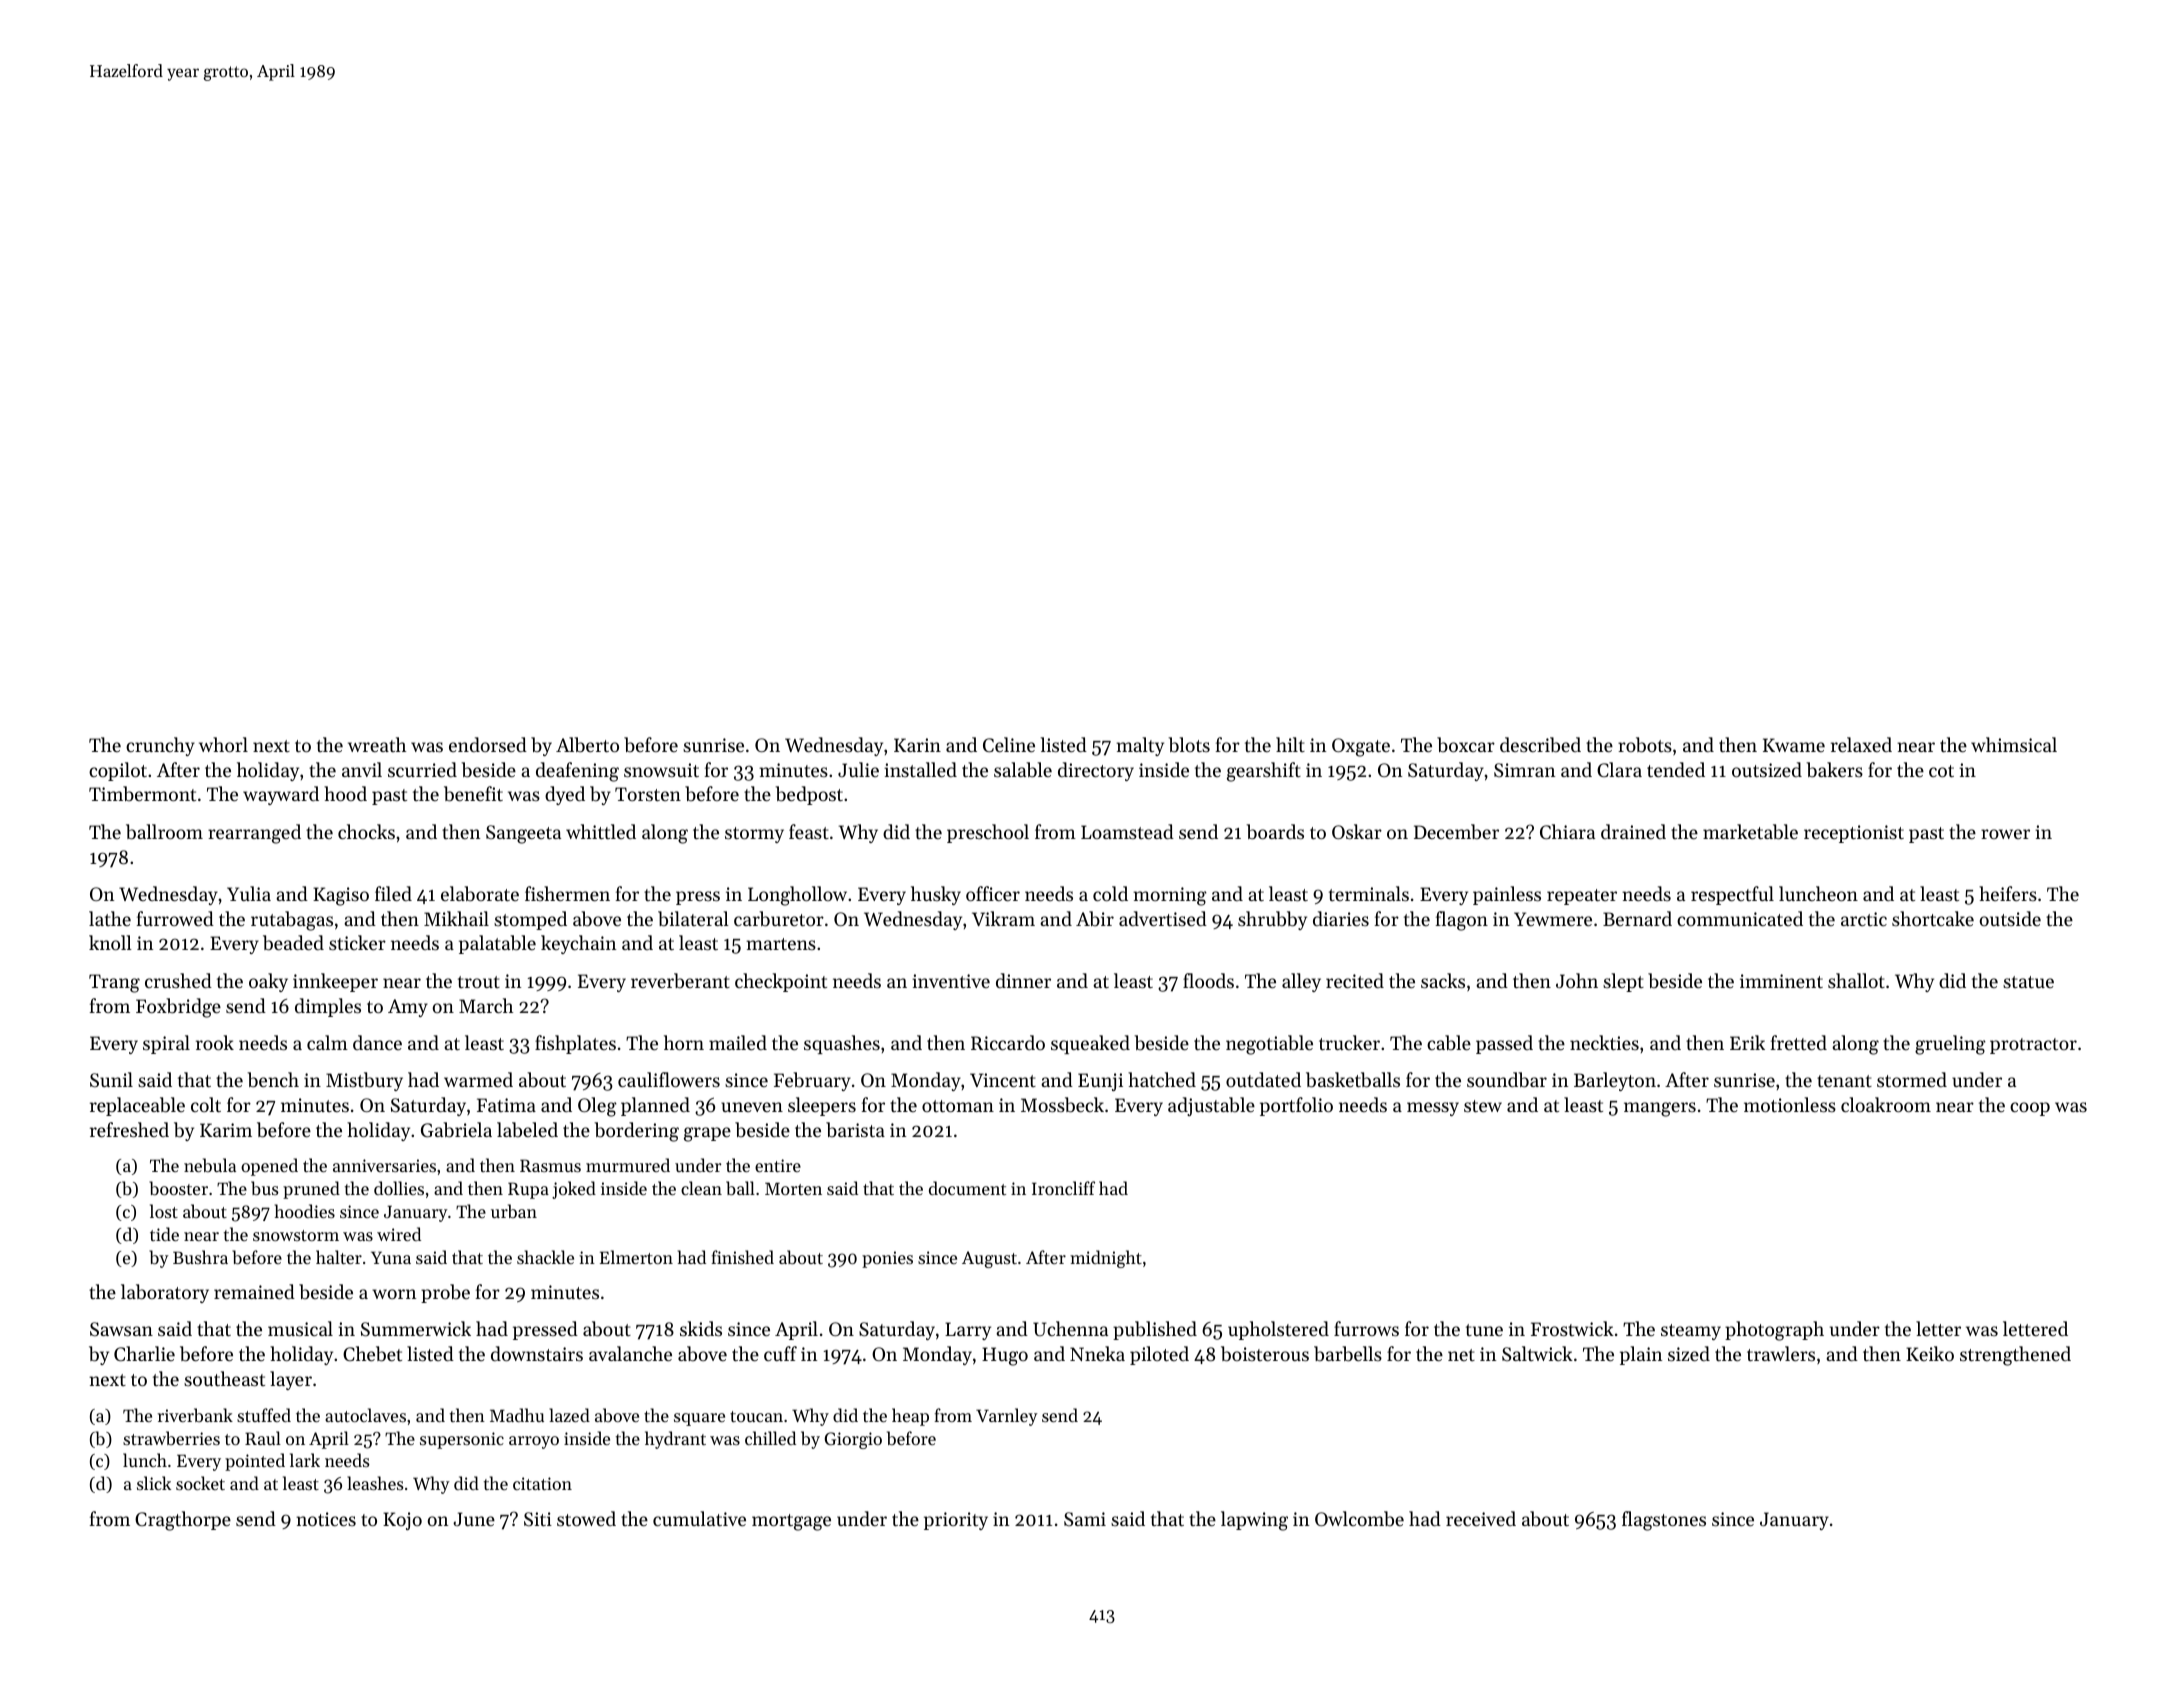 This image has width=2178, height=1683. Describe the element at coordinates (164, 1234) in the image. I see `tide` at that location.
